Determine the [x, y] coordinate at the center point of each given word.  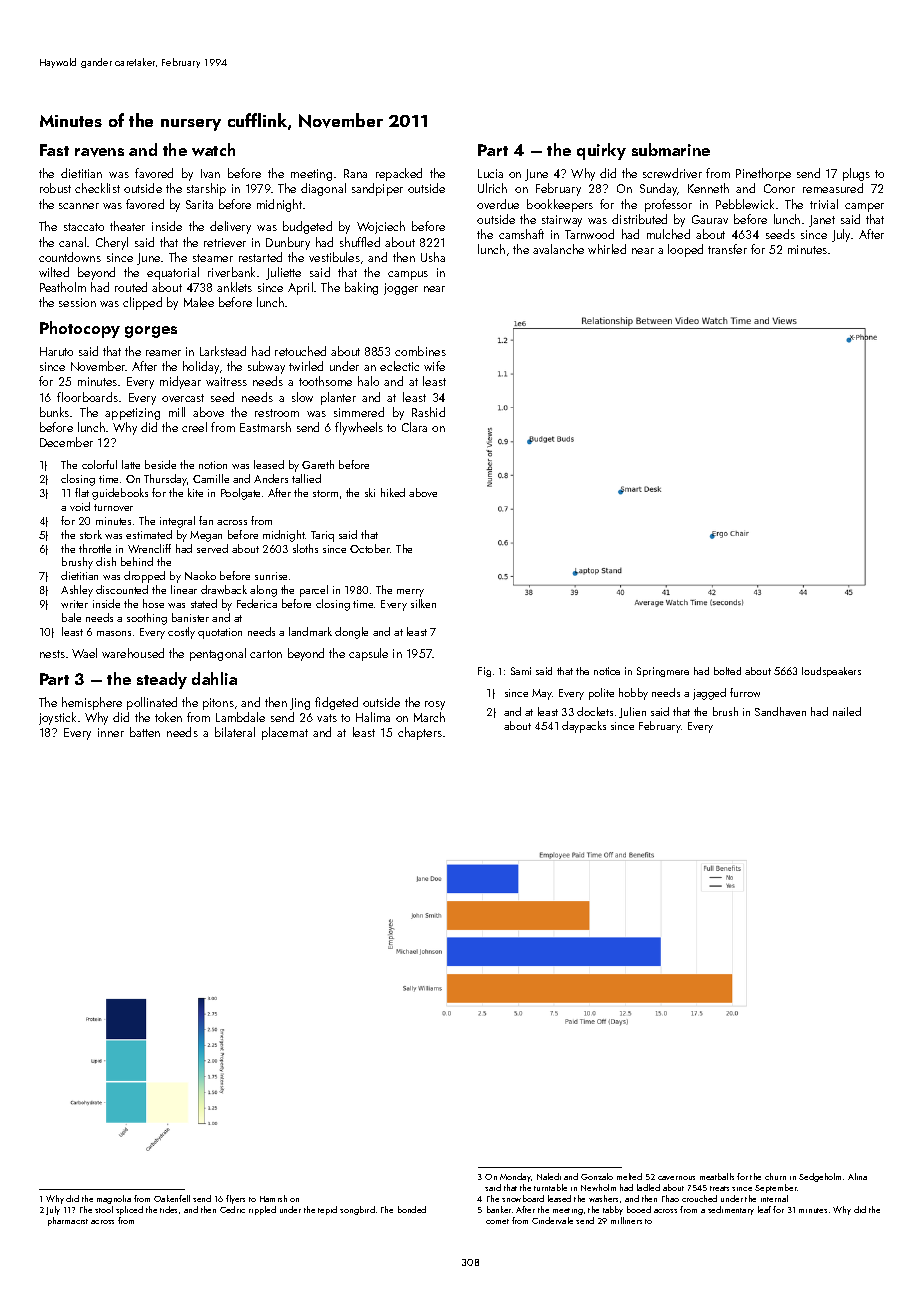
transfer [727, 249]
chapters [420, 733]
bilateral [235, 732]
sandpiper [377, 189]
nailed [847, 711]
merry [410, 593]
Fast [54, 150]
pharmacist [68, 1221]
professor [668, 205]
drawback [224, 589]
